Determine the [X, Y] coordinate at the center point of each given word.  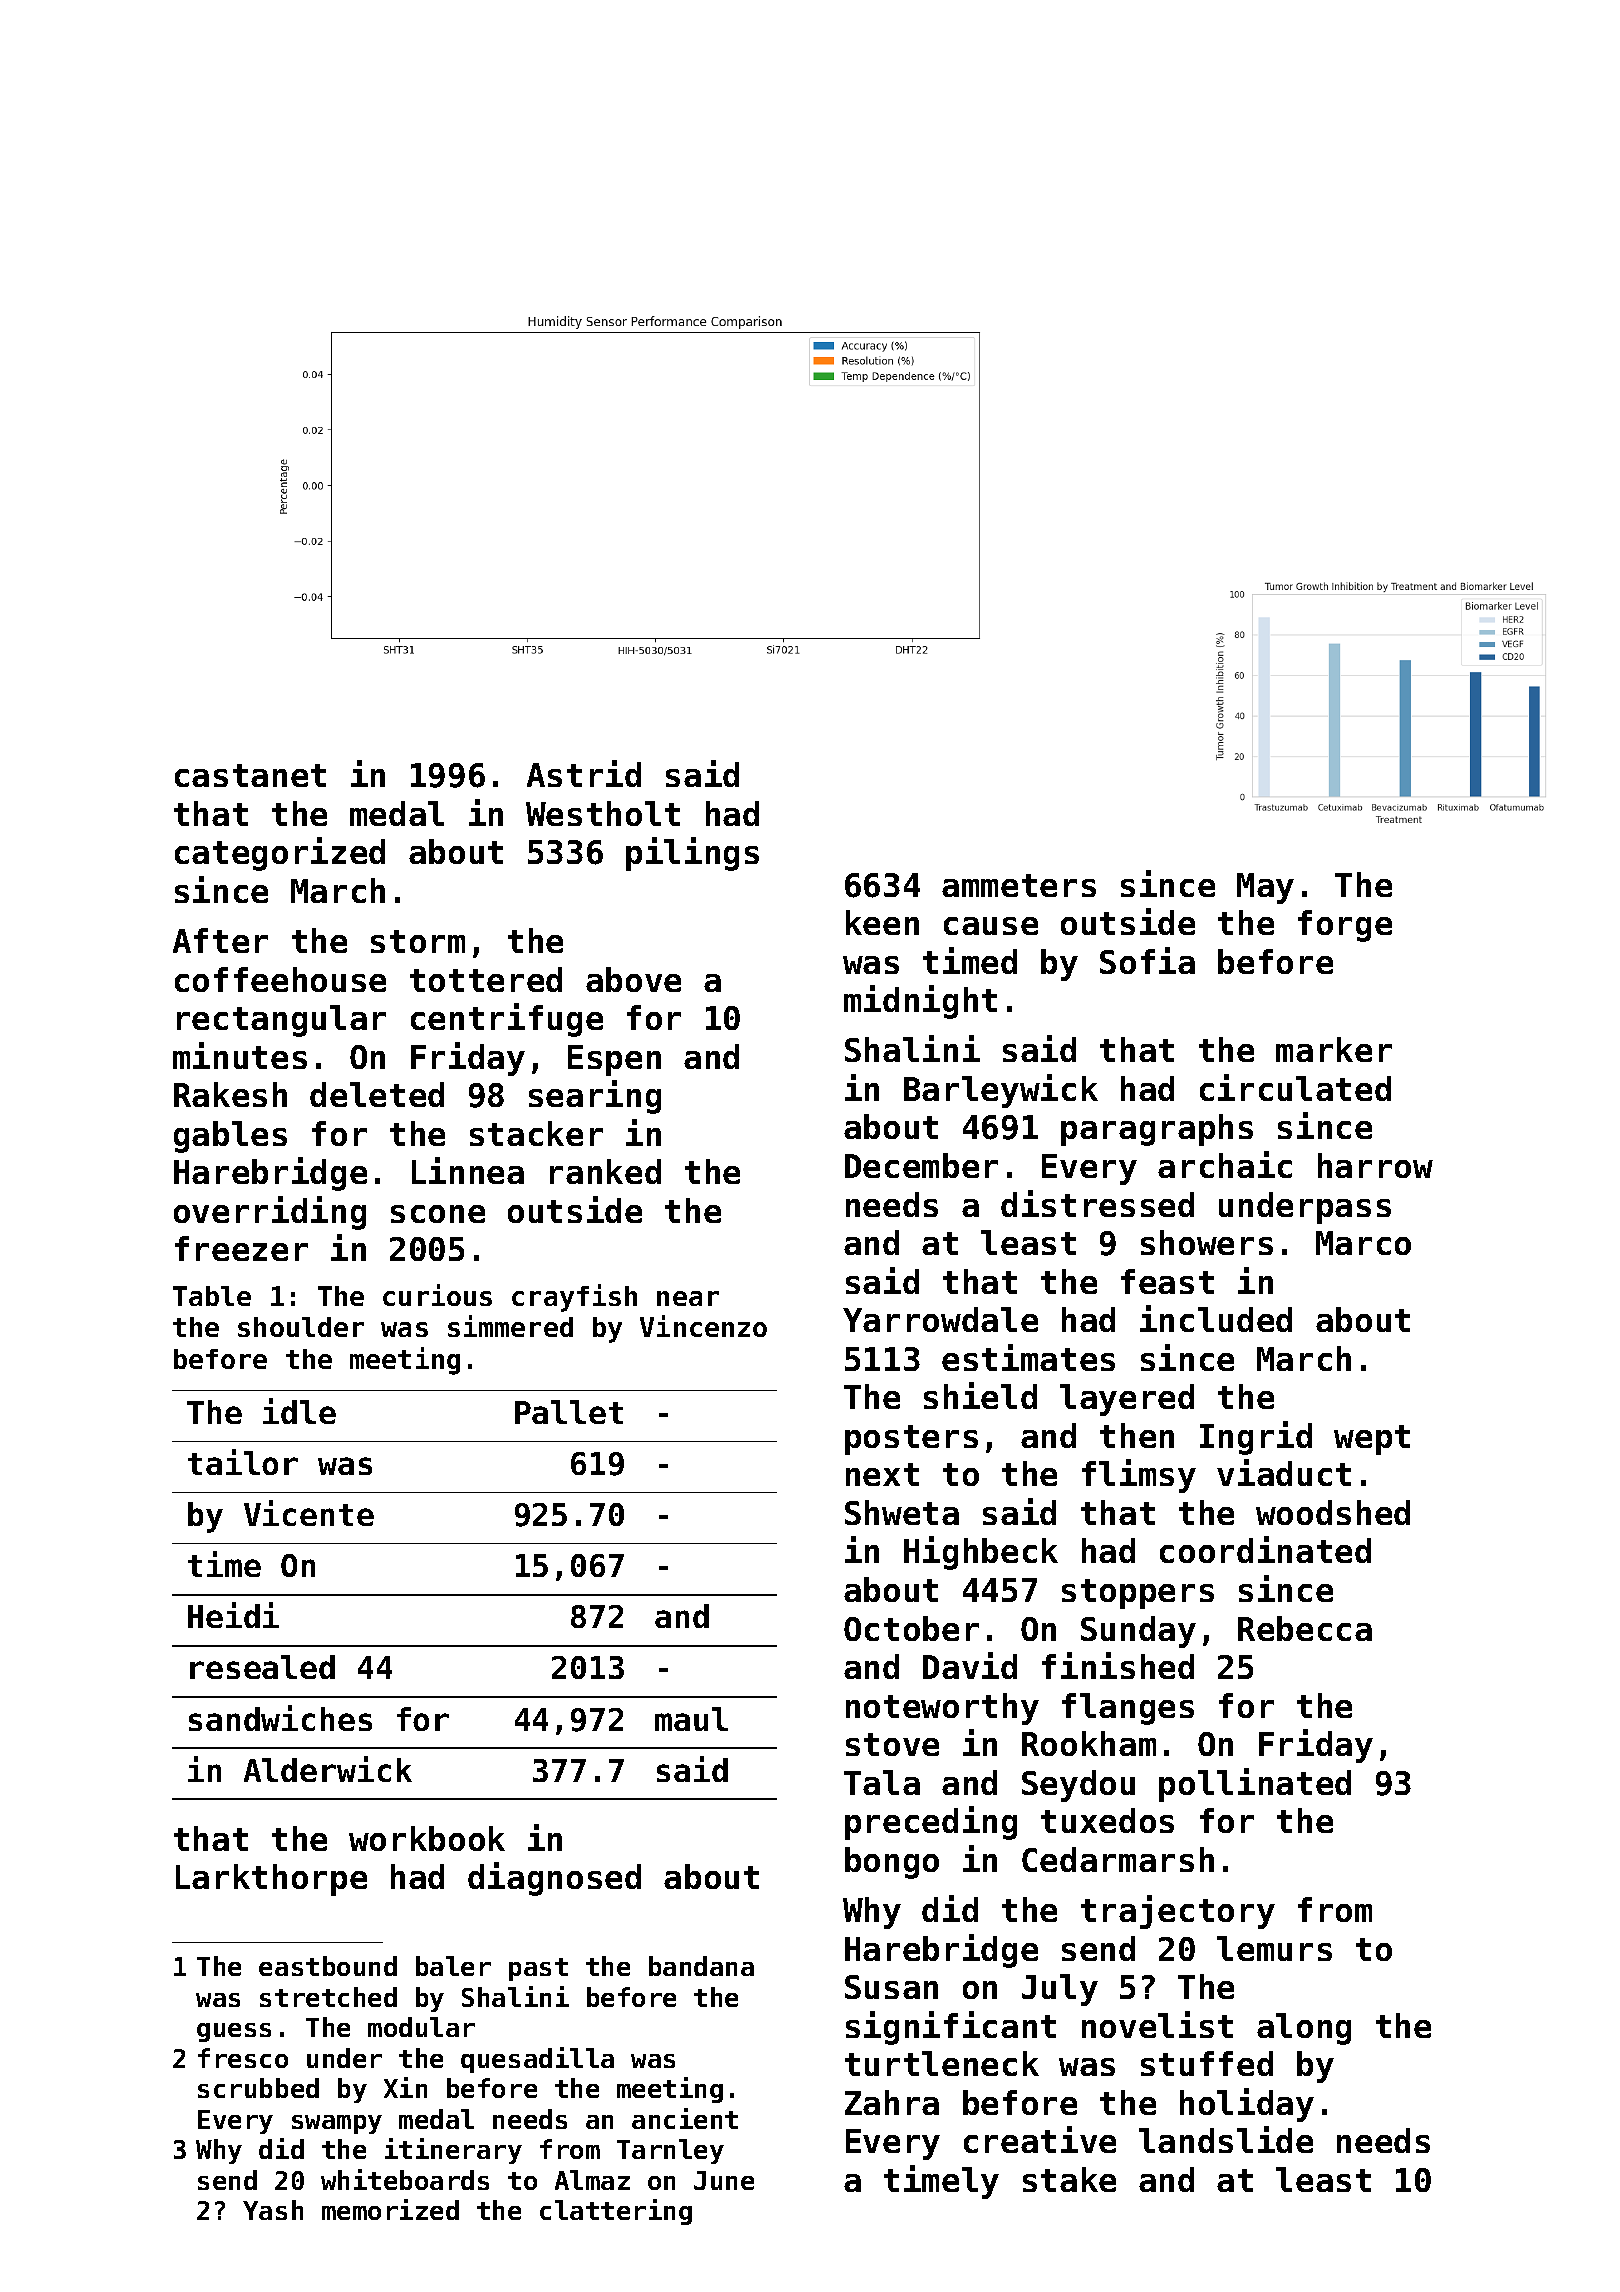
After [220, 940]
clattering [616, 2212]
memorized [390, 2209]
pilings [692, 854]
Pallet [569, 1412]
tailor [243, 1462]
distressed [1097, 1203]
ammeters [1019, 885]
